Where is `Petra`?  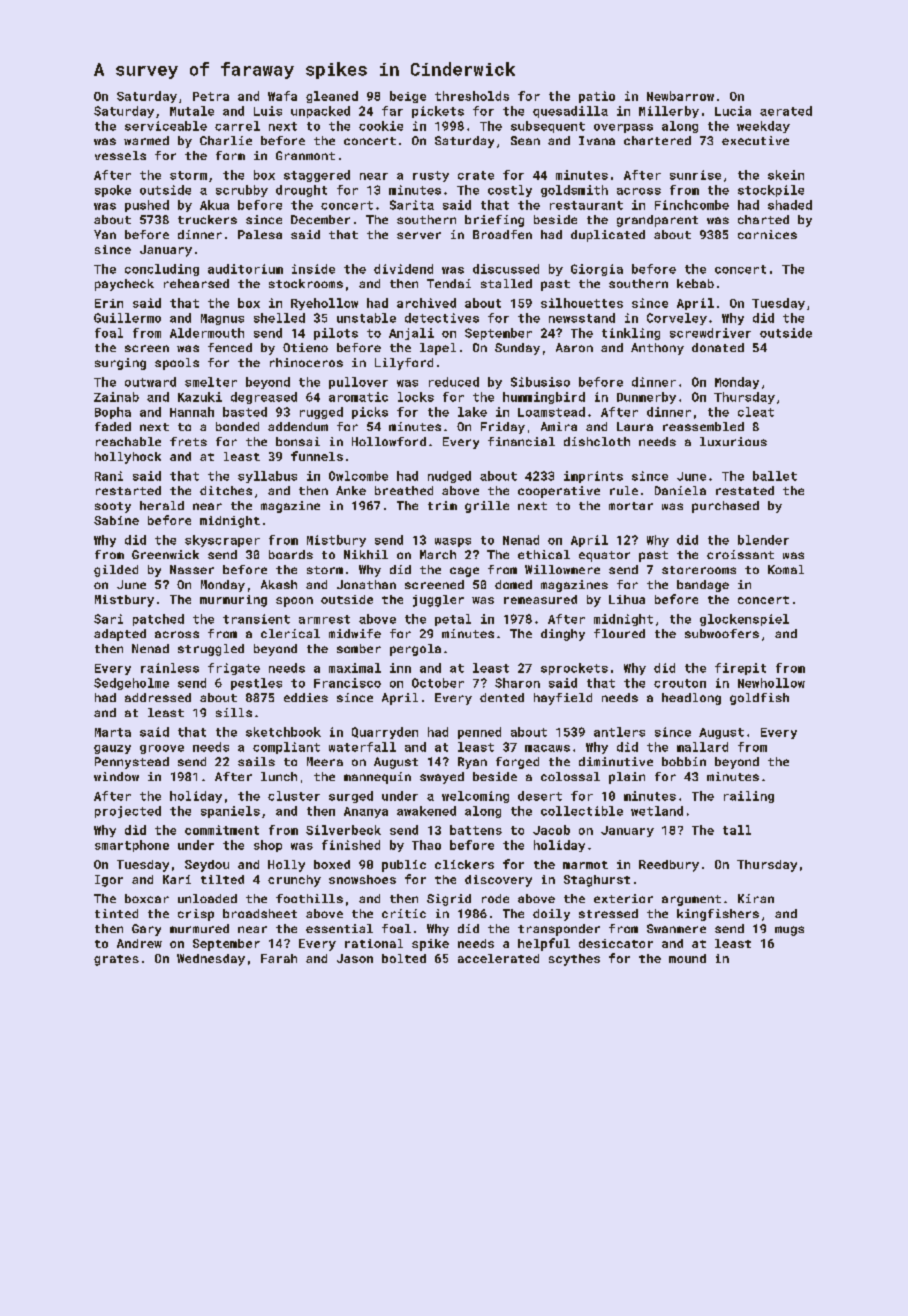
Petra is located at coordinates (211, 96).
